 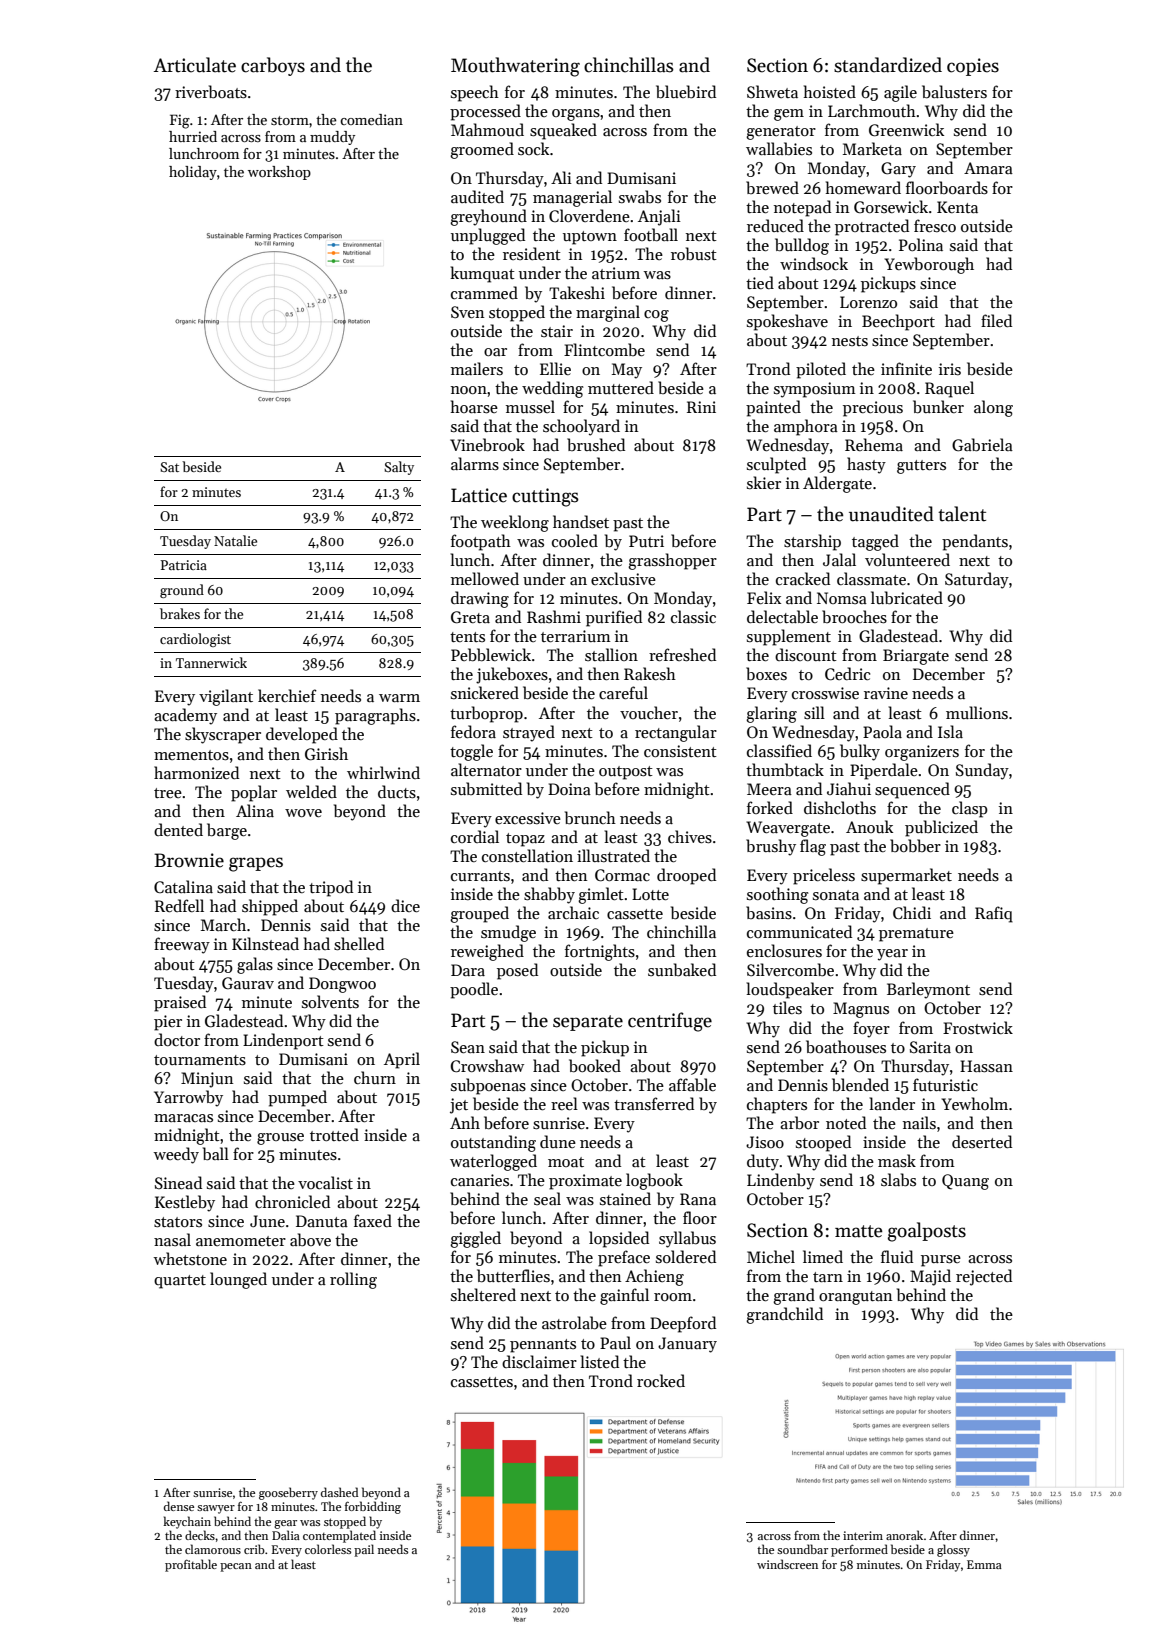 I want to click on sawyer, so click(x=216, y=1509).
